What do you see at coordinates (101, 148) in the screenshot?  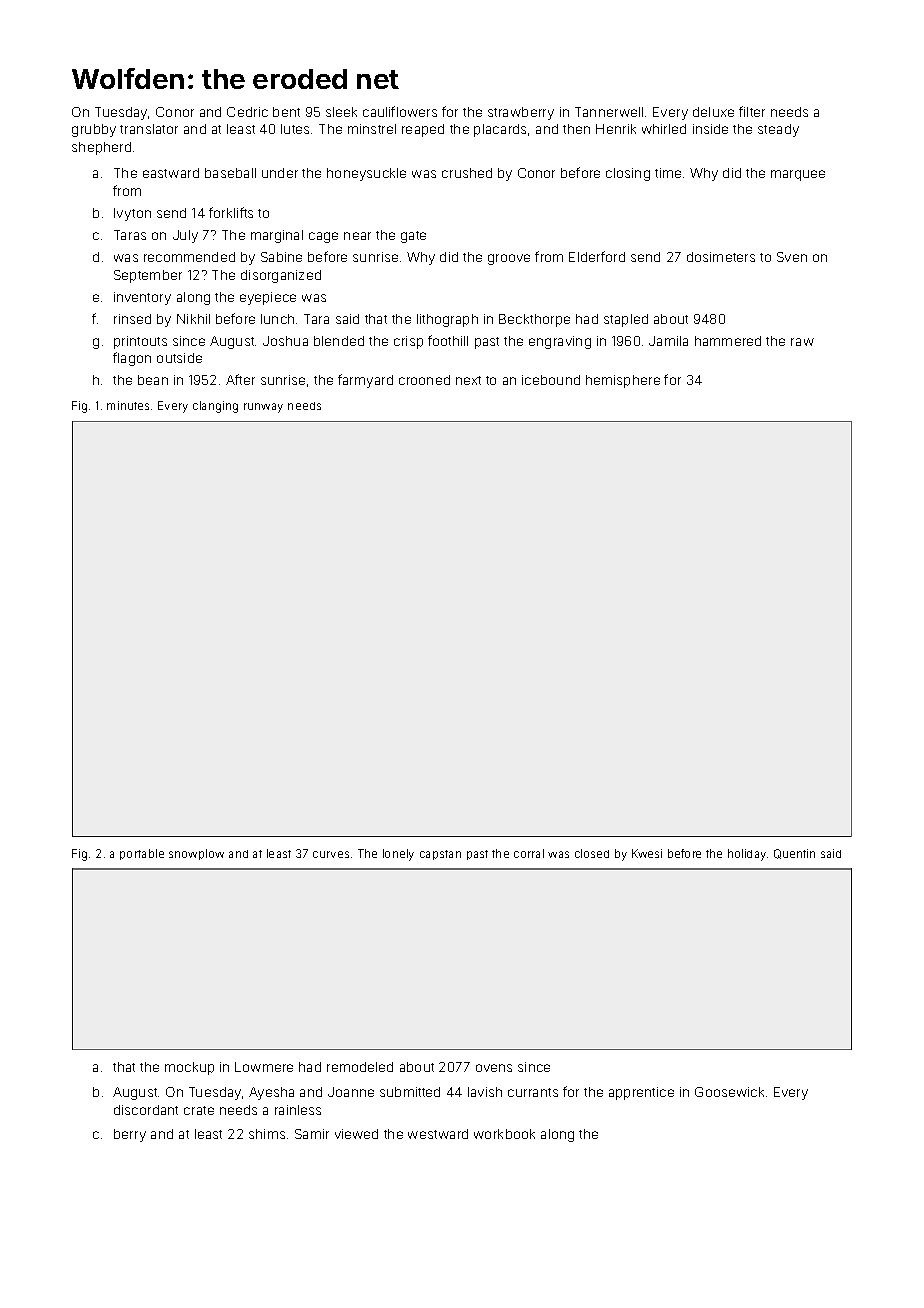 I see `shepherd` at bounding box center [101, 148].
